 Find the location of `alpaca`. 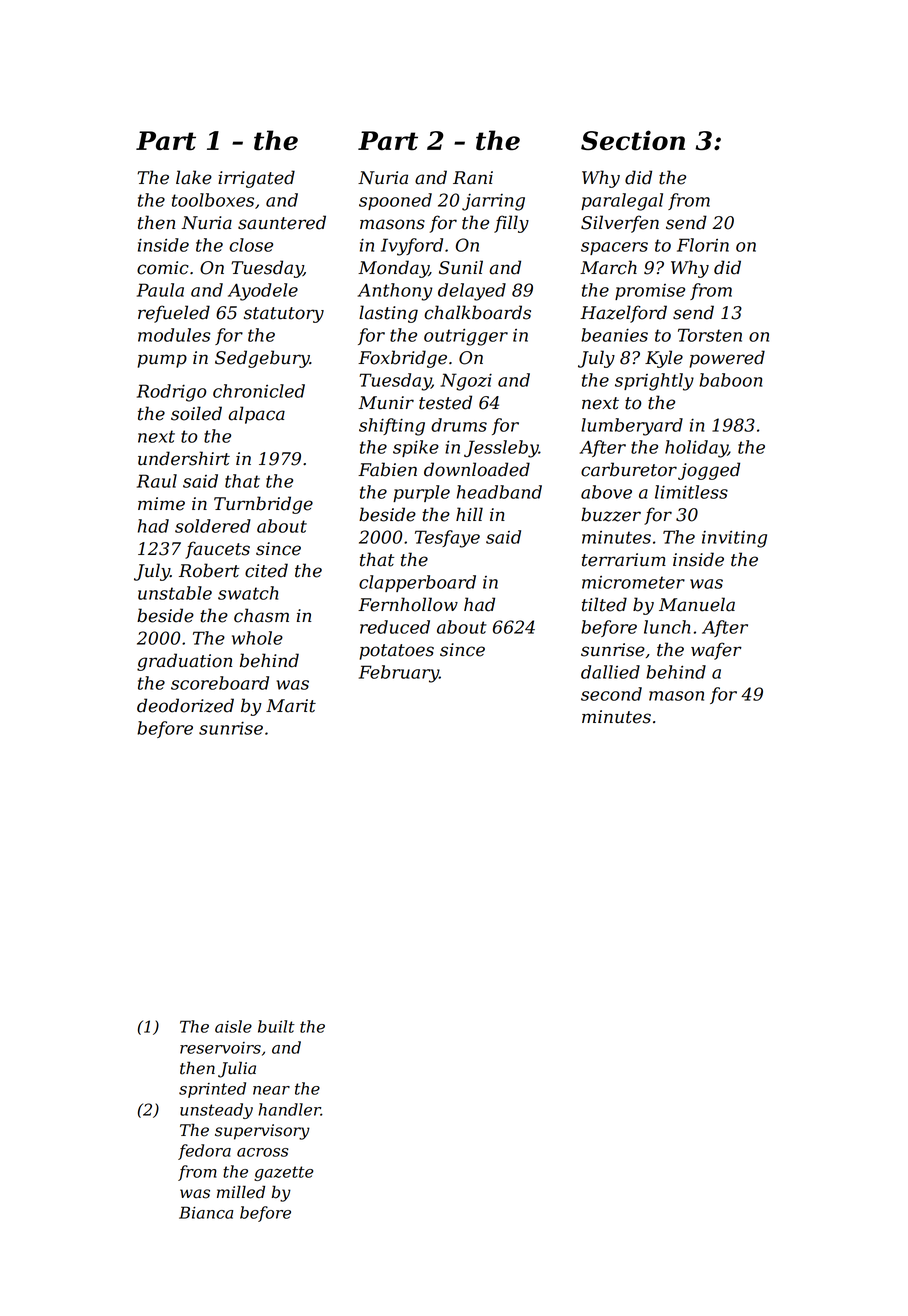

alpaca is located at coordinates (256, 415).
